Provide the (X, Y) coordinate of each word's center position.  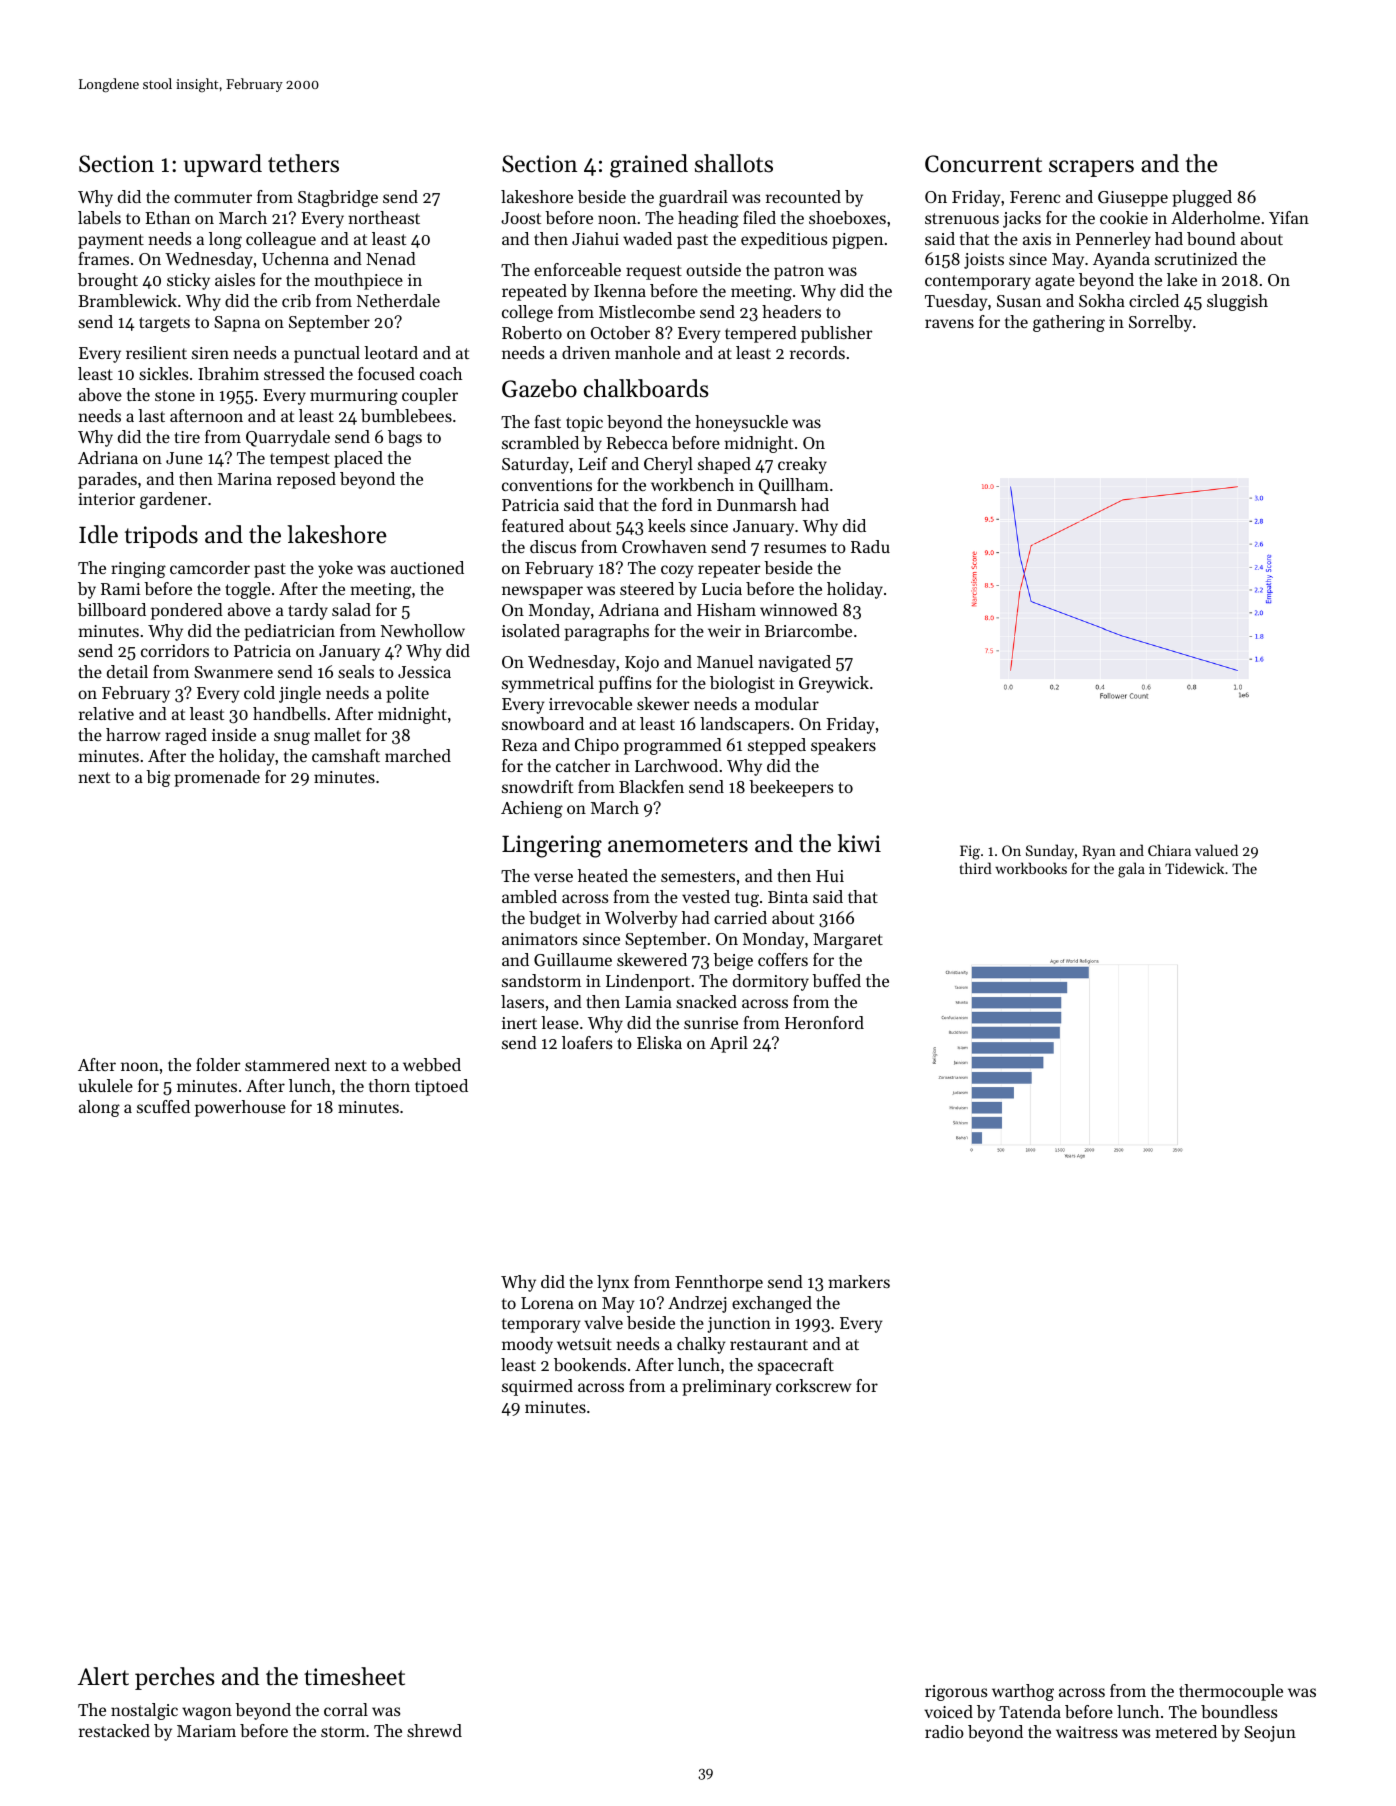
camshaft (346, 755)
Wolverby (641, 919)
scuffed (163, 1106)
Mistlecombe (647, 311)
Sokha (1102, 300)
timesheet (354, 1676)
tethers (303, 163)
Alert (103, 1676)
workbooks (1031, 868)
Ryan (1099, 852)
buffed (836, 980)
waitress (1087, 1732)
